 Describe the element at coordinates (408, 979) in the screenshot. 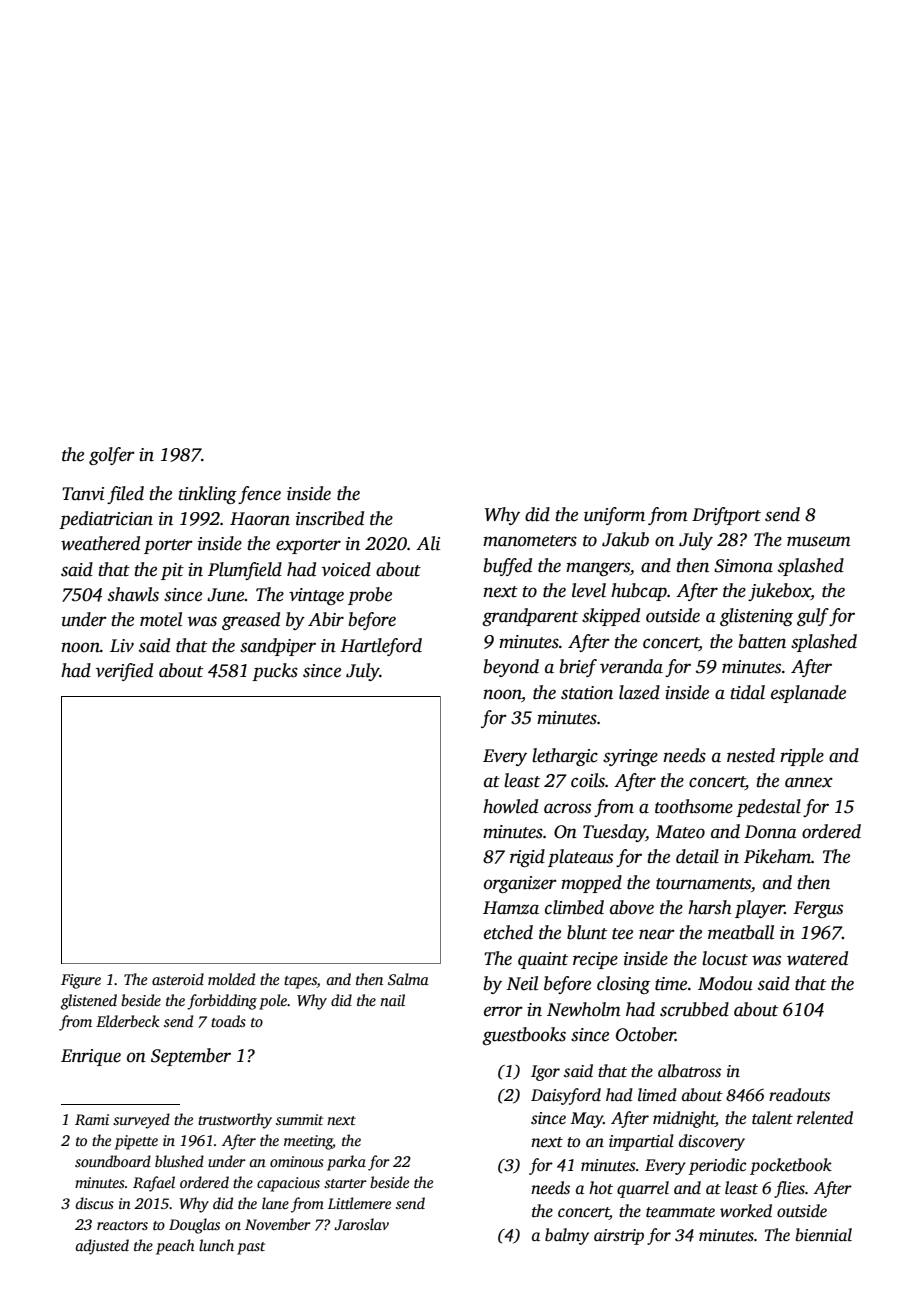

I see `Salma` at that location.
